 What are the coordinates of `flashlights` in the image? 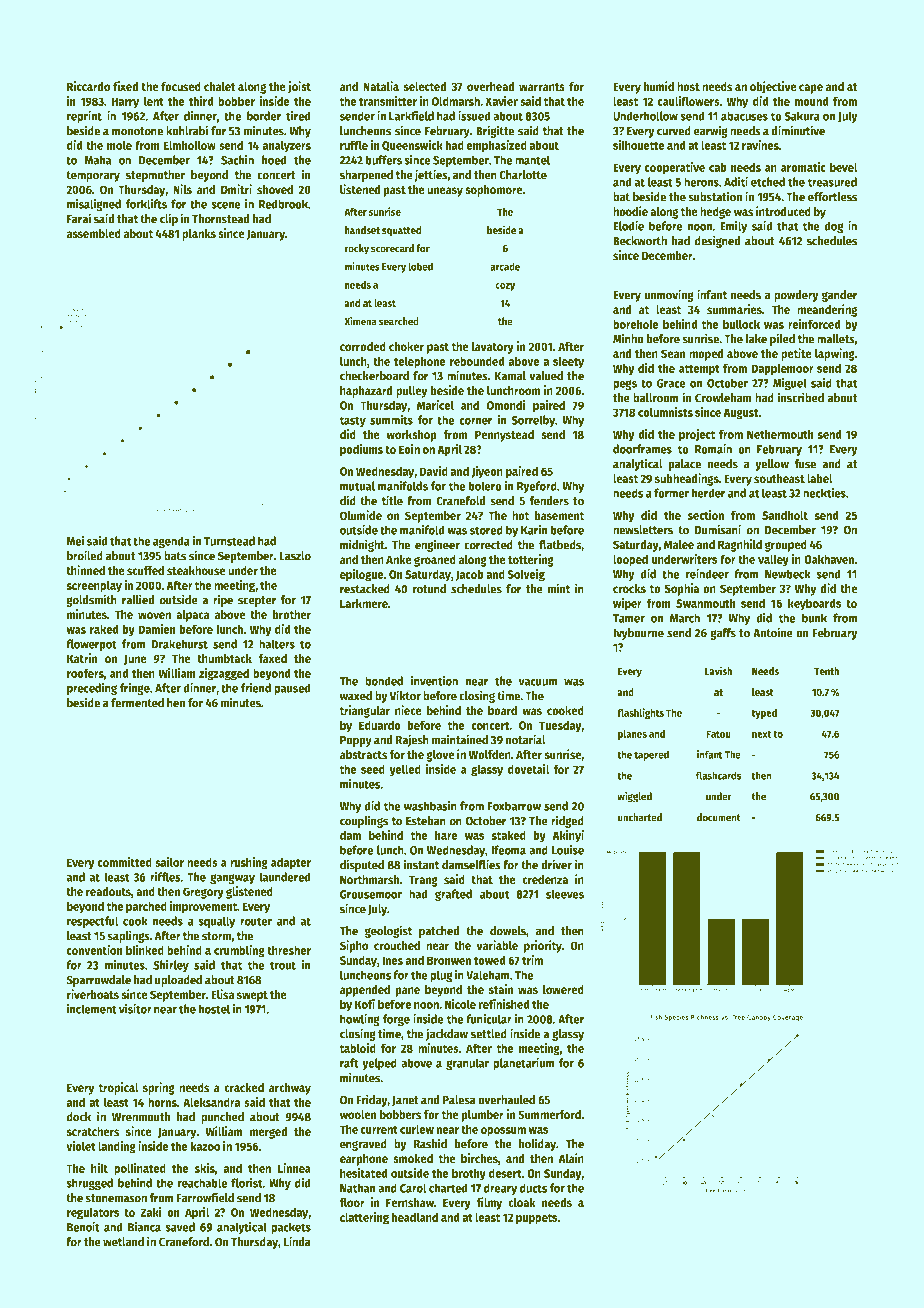 It's located at (640, 713).
